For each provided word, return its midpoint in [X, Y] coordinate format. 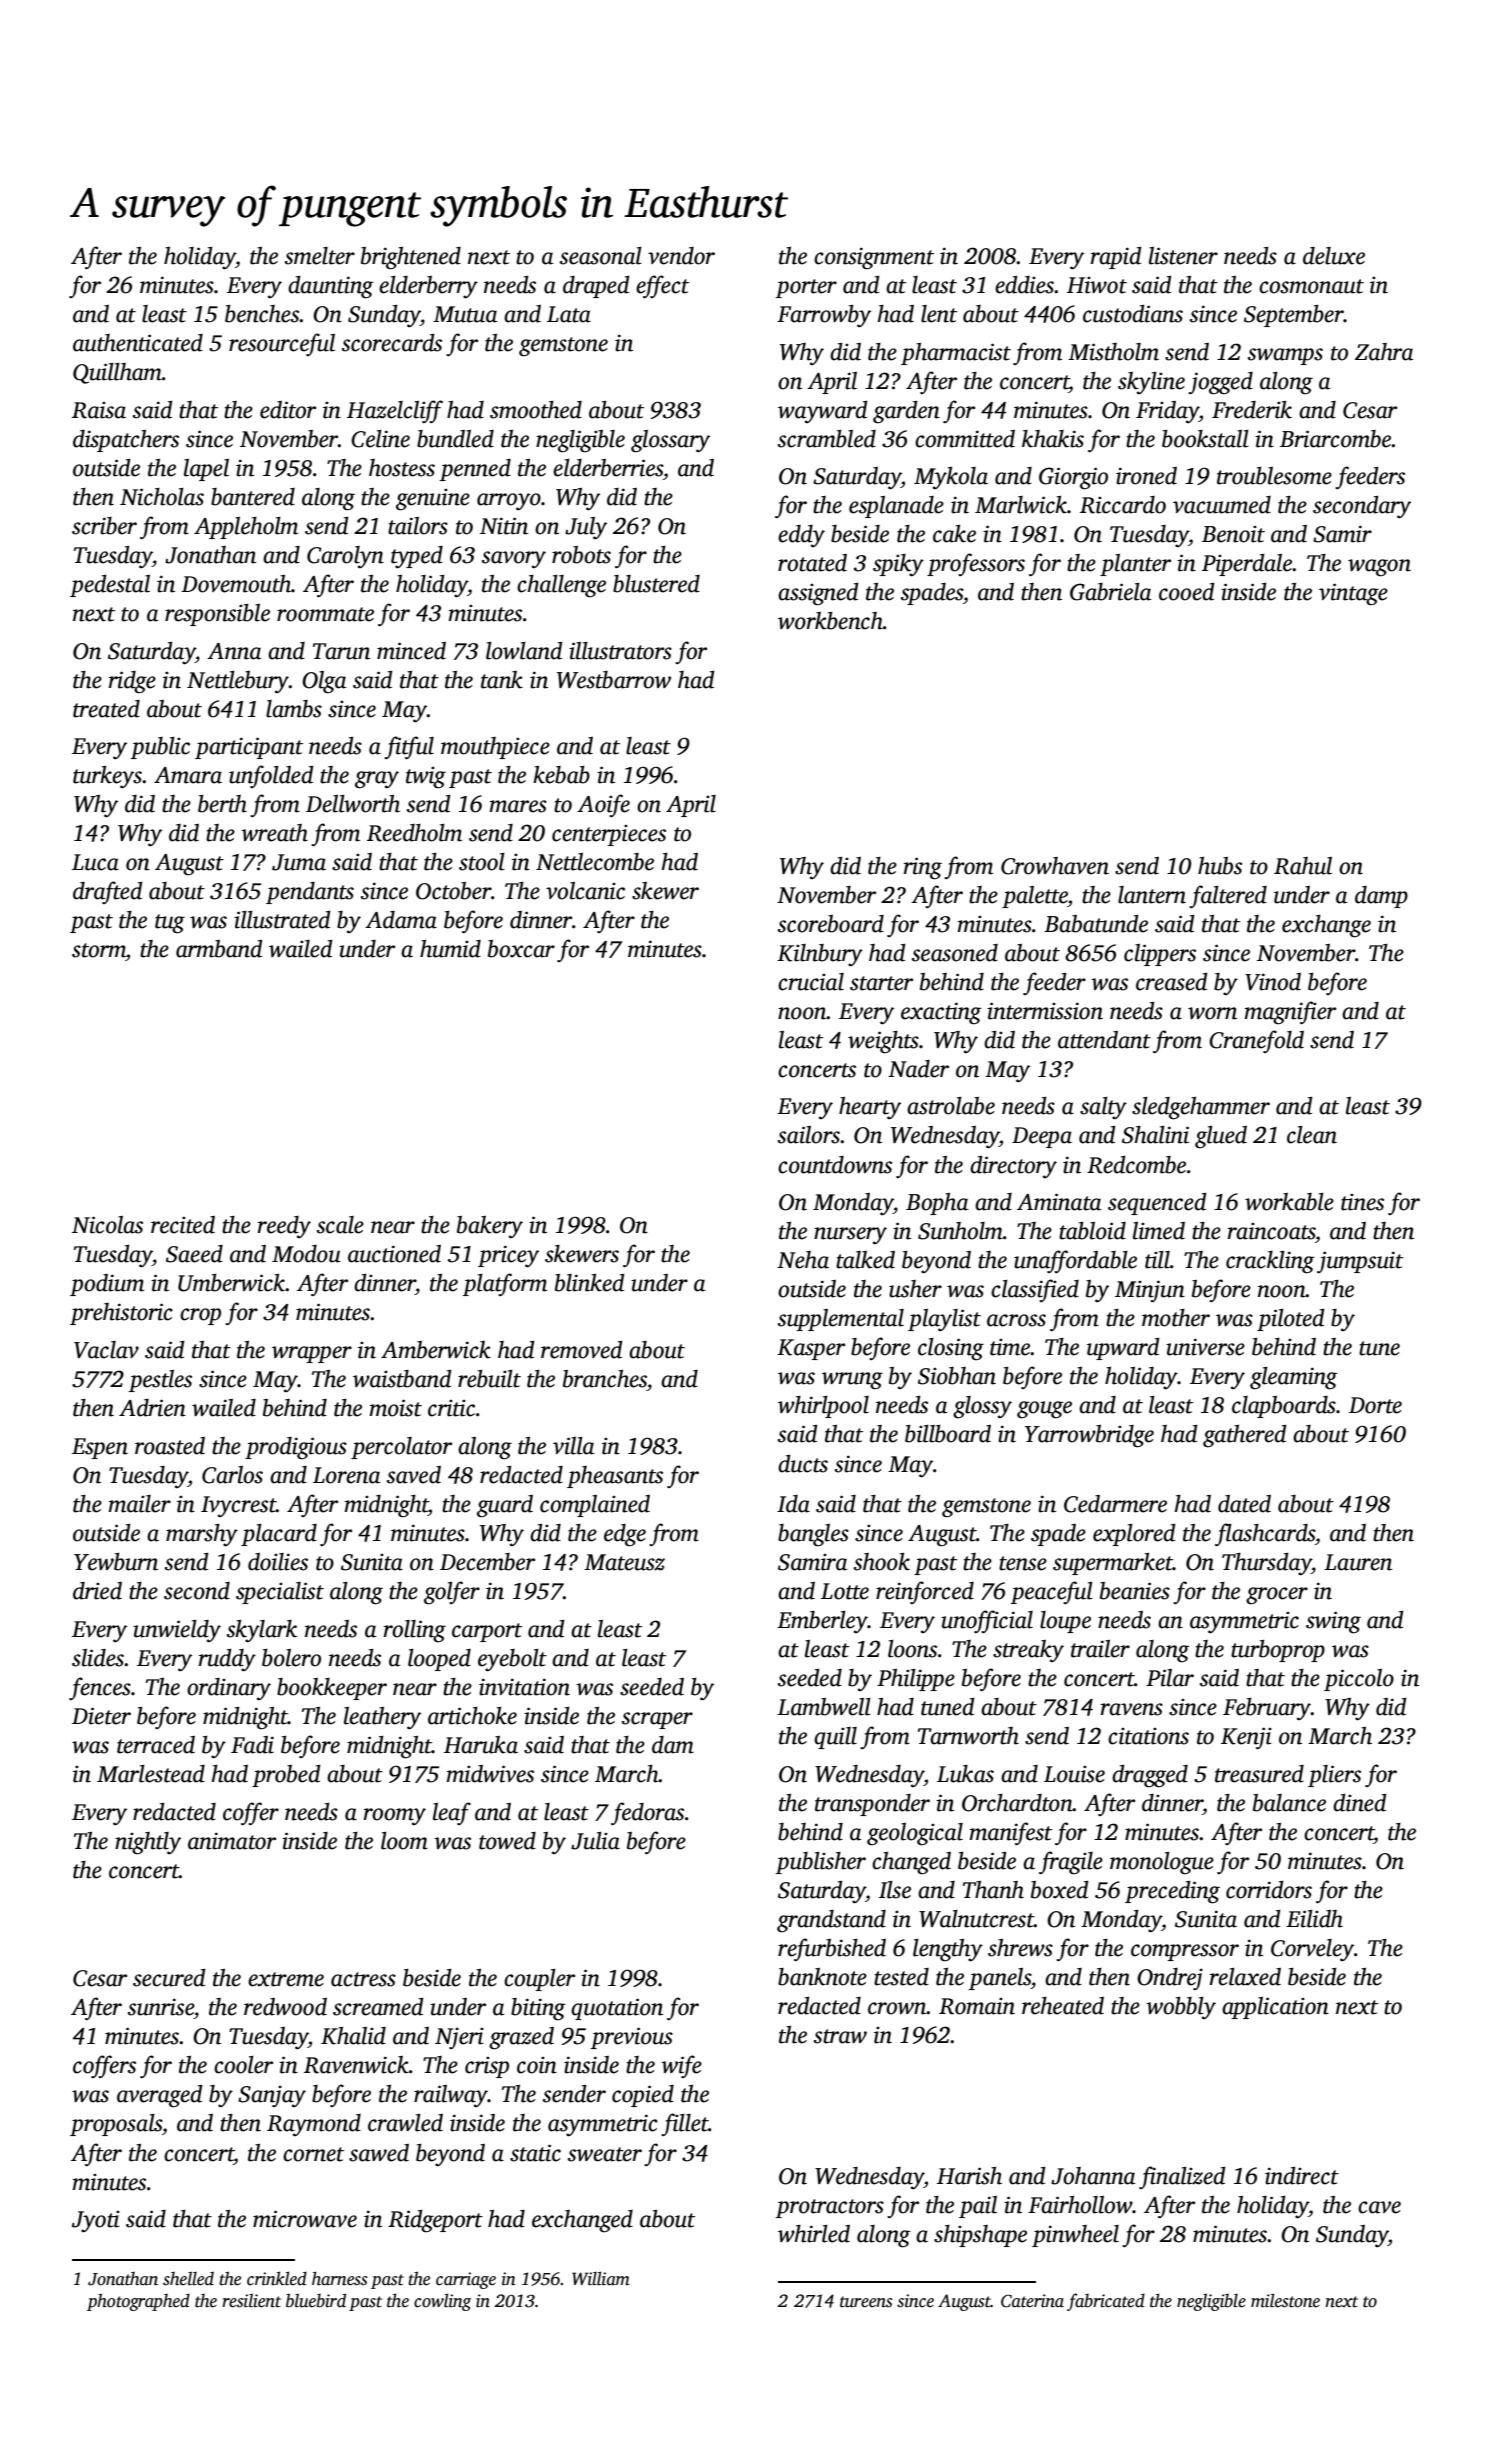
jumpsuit [1360, 1262]
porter [806, 288]
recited [183, 1225]
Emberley [822, 1622]
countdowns [835, 1165]
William [601, 2278]
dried [97, 1591]
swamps [1285, 356]
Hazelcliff [395, 411]
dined [1359, 1803]
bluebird [316, 2300]
